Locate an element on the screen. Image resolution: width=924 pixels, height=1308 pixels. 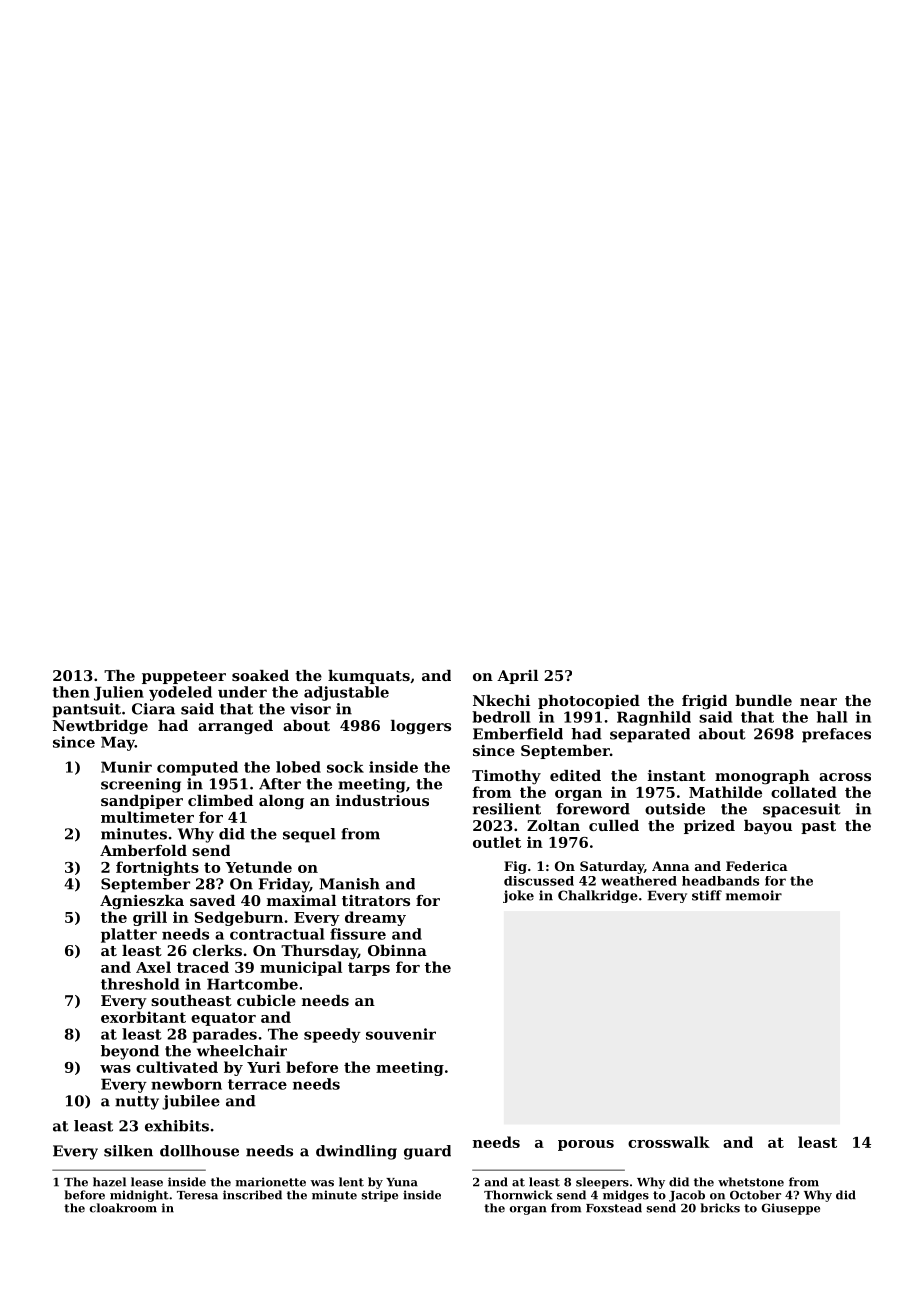
crosswalk is located at coordinates (669, 1142).
